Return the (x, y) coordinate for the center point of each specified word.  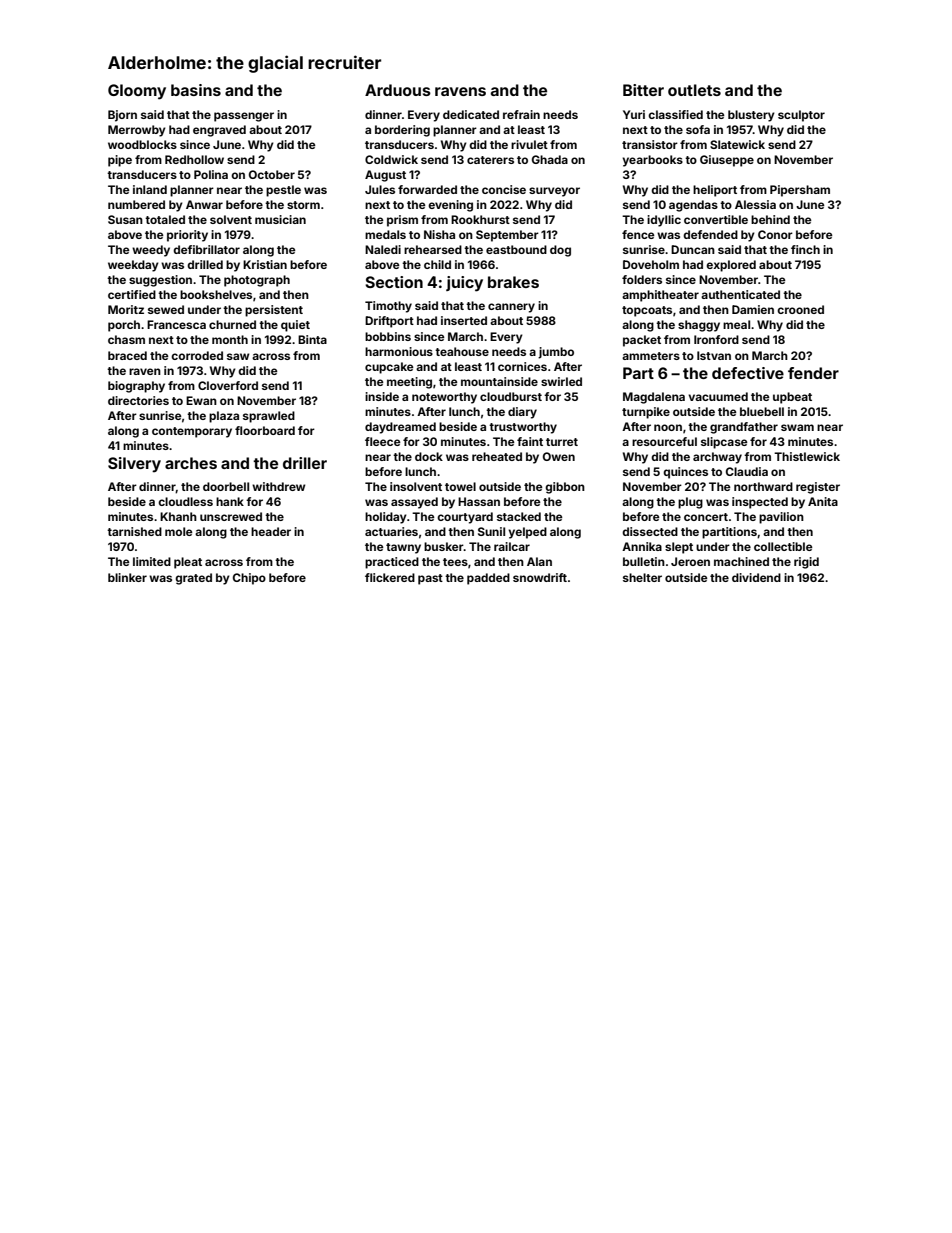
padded (488, 579)
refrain (521, 114)
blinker (127, 577)
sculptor (801, 116)
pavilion (781, 518)
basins (196, 90)
